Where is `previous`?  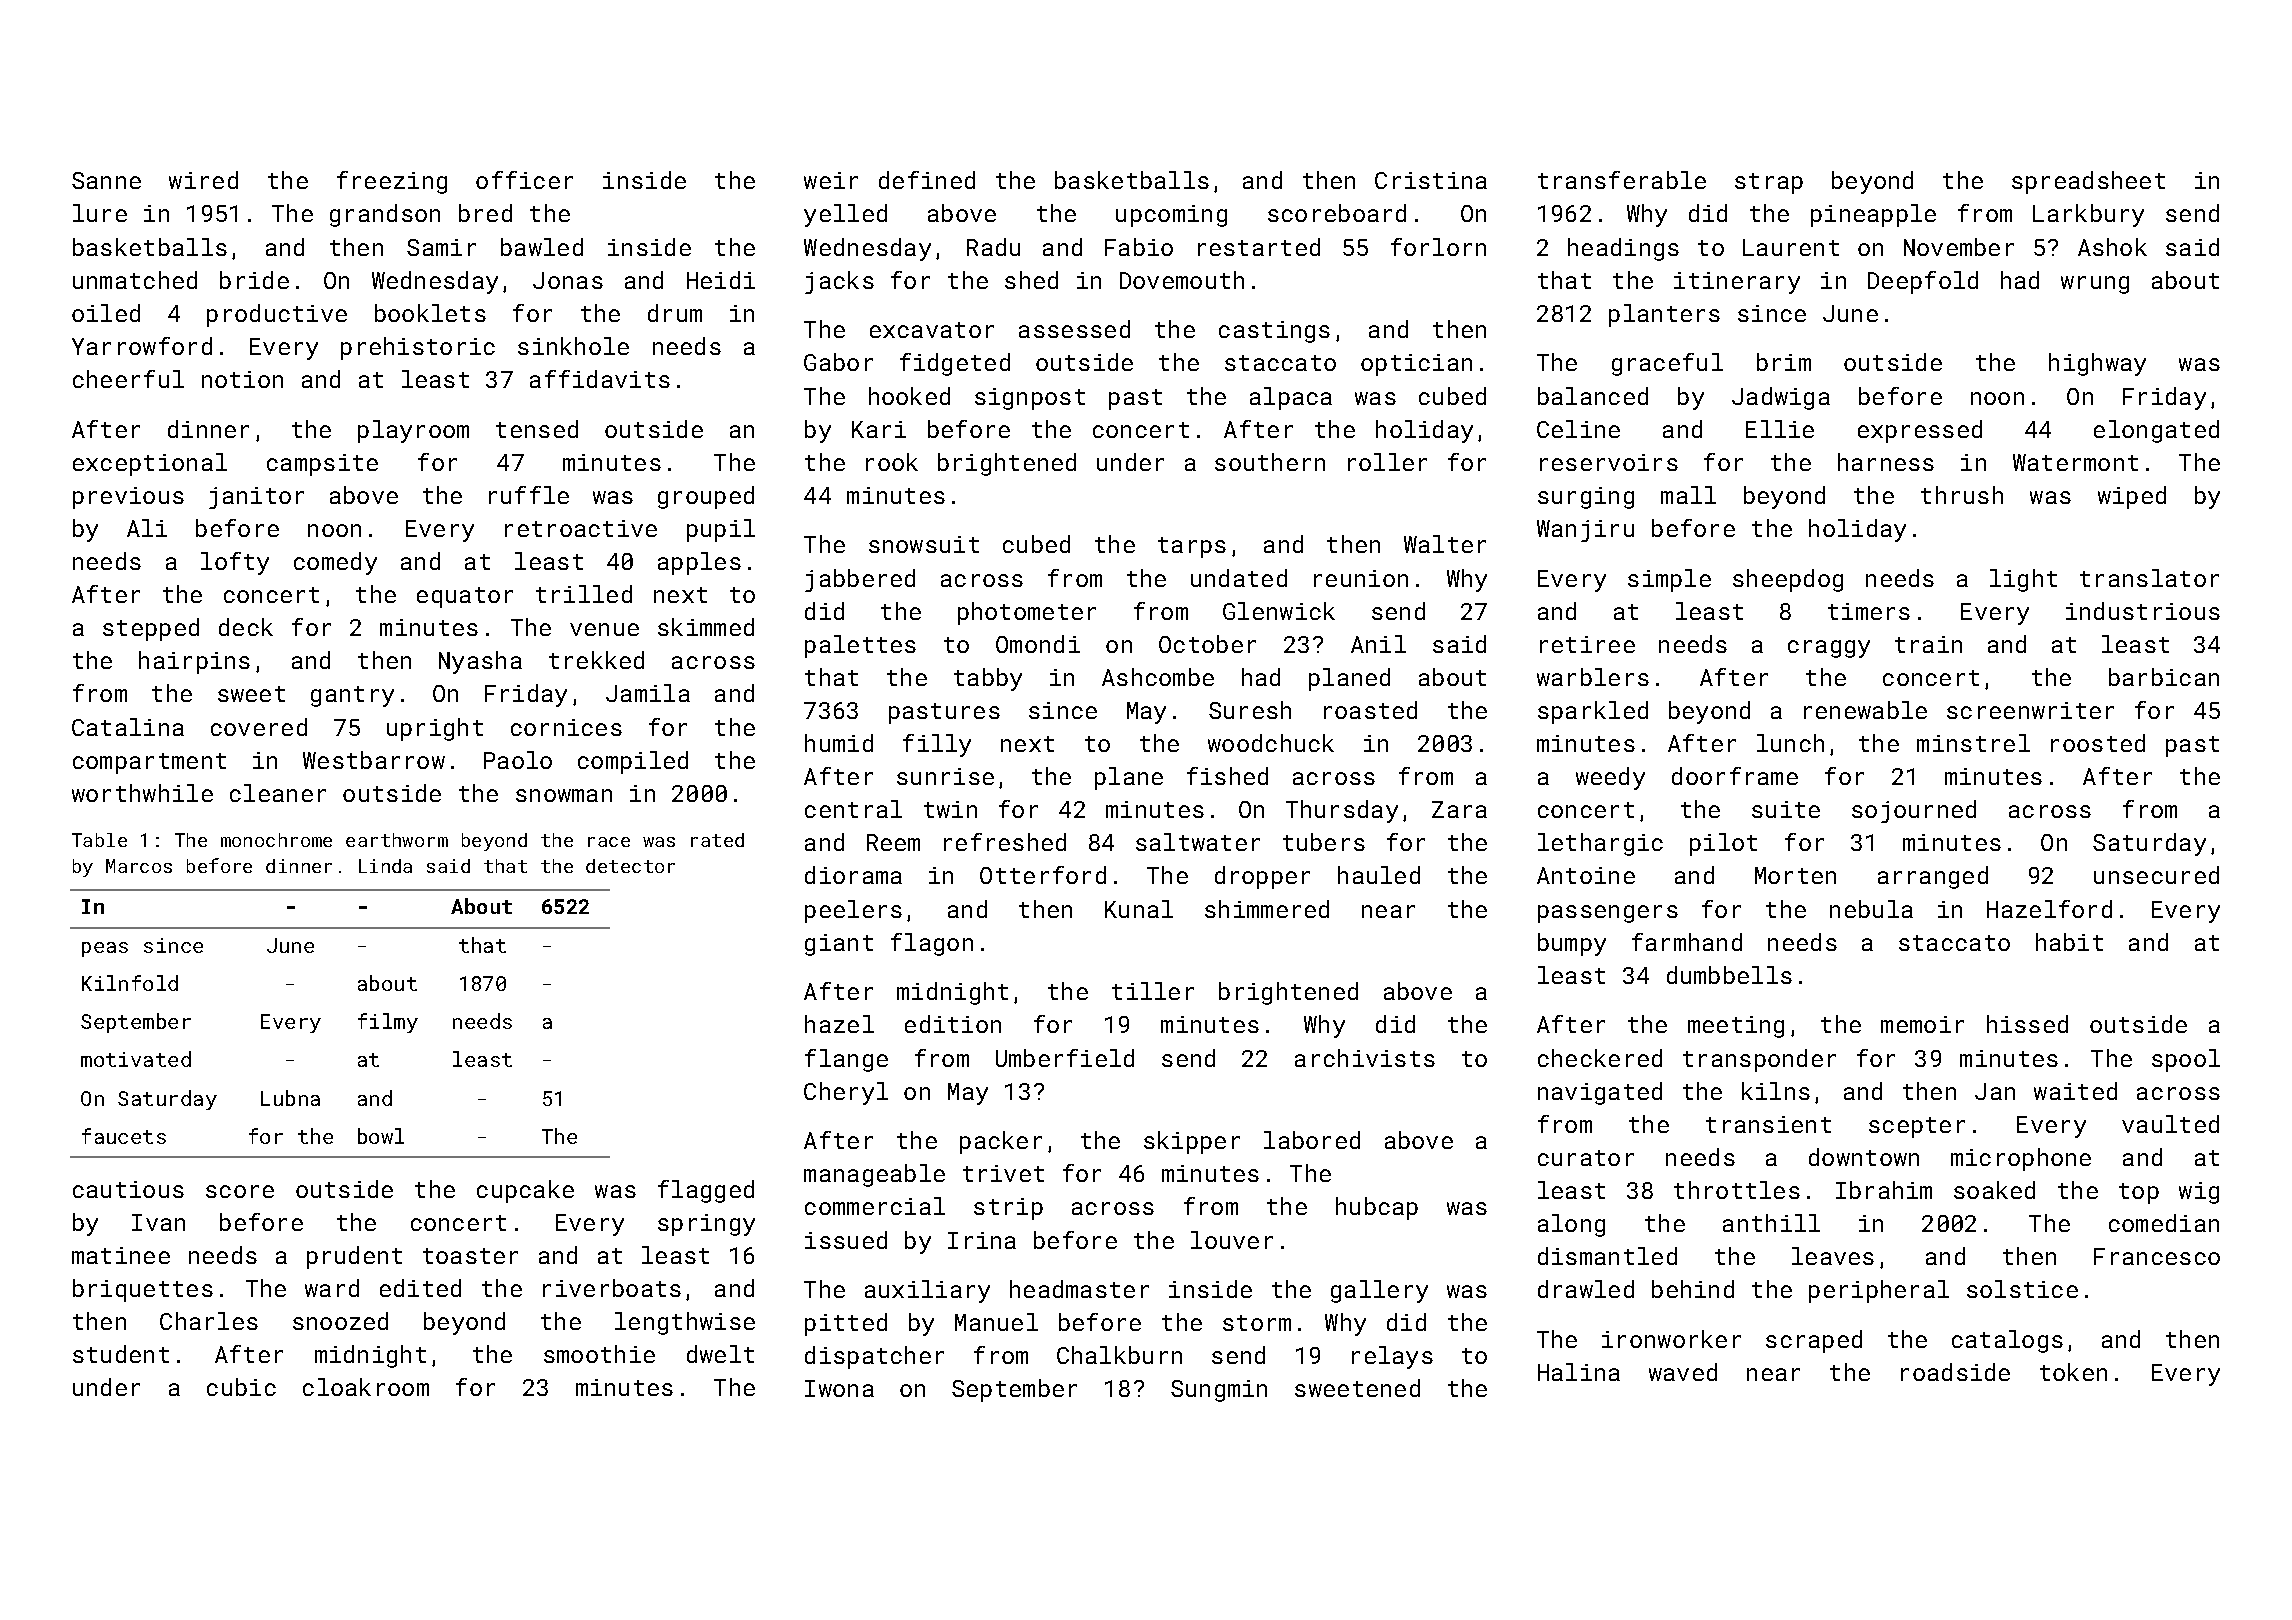
previous is located at coordinates (128, 498).
